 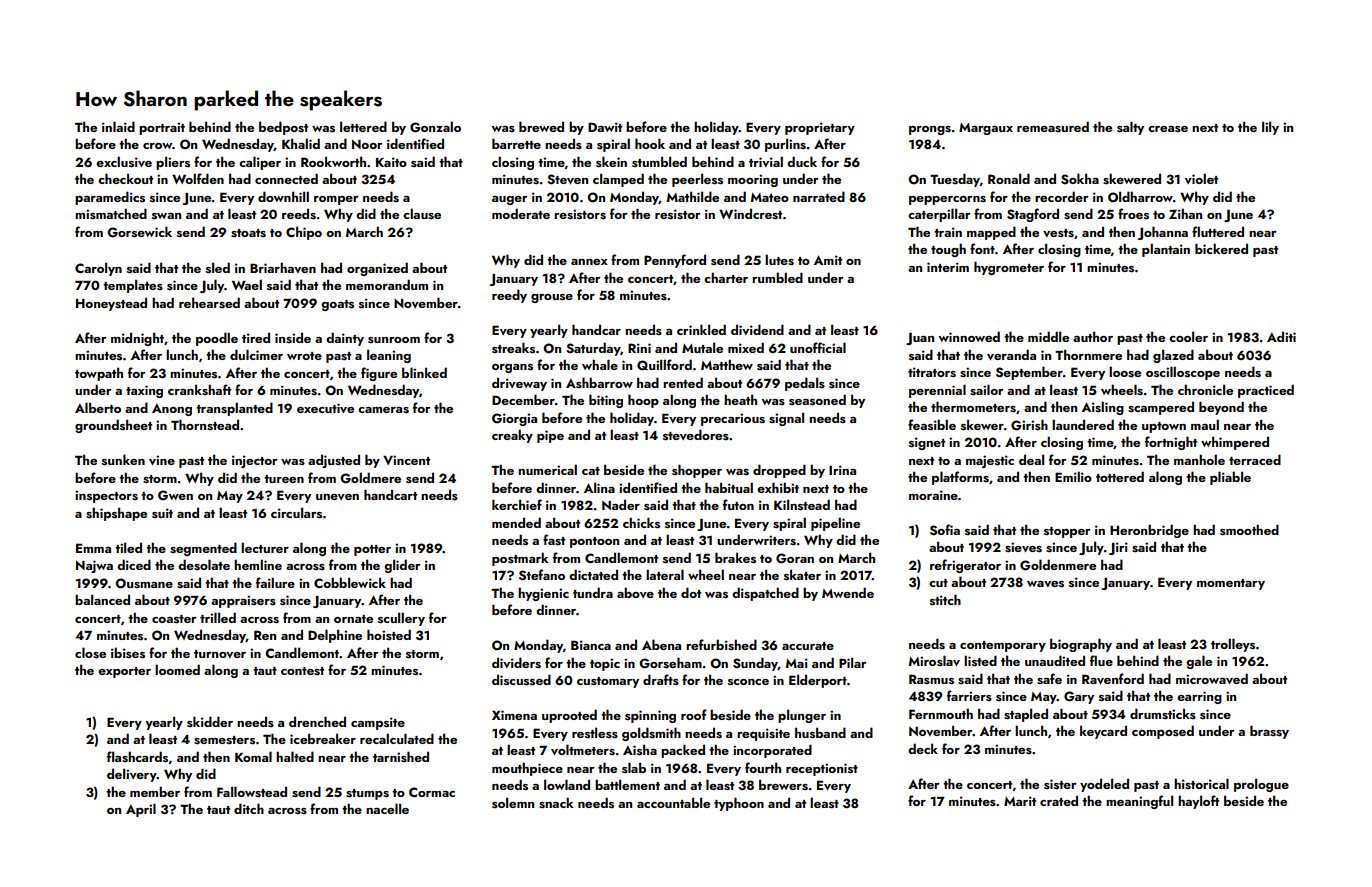 What do you see at coordinates (118, 126) in the screenshot?
I see `inlaid` at bounding box center [118, 126].
